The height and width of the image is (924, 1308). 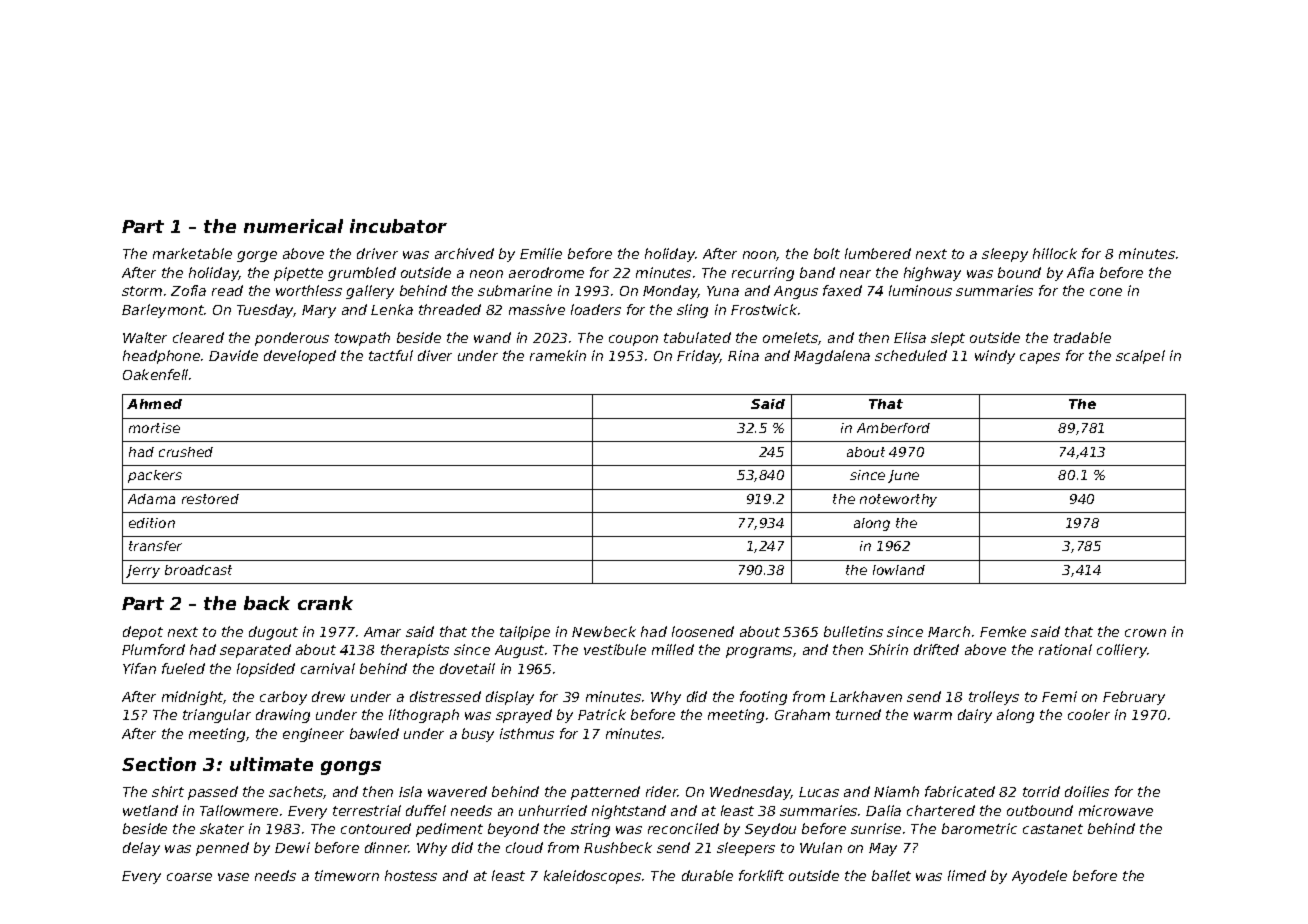 I want to click on numerical, so click(x=293, y=226).
